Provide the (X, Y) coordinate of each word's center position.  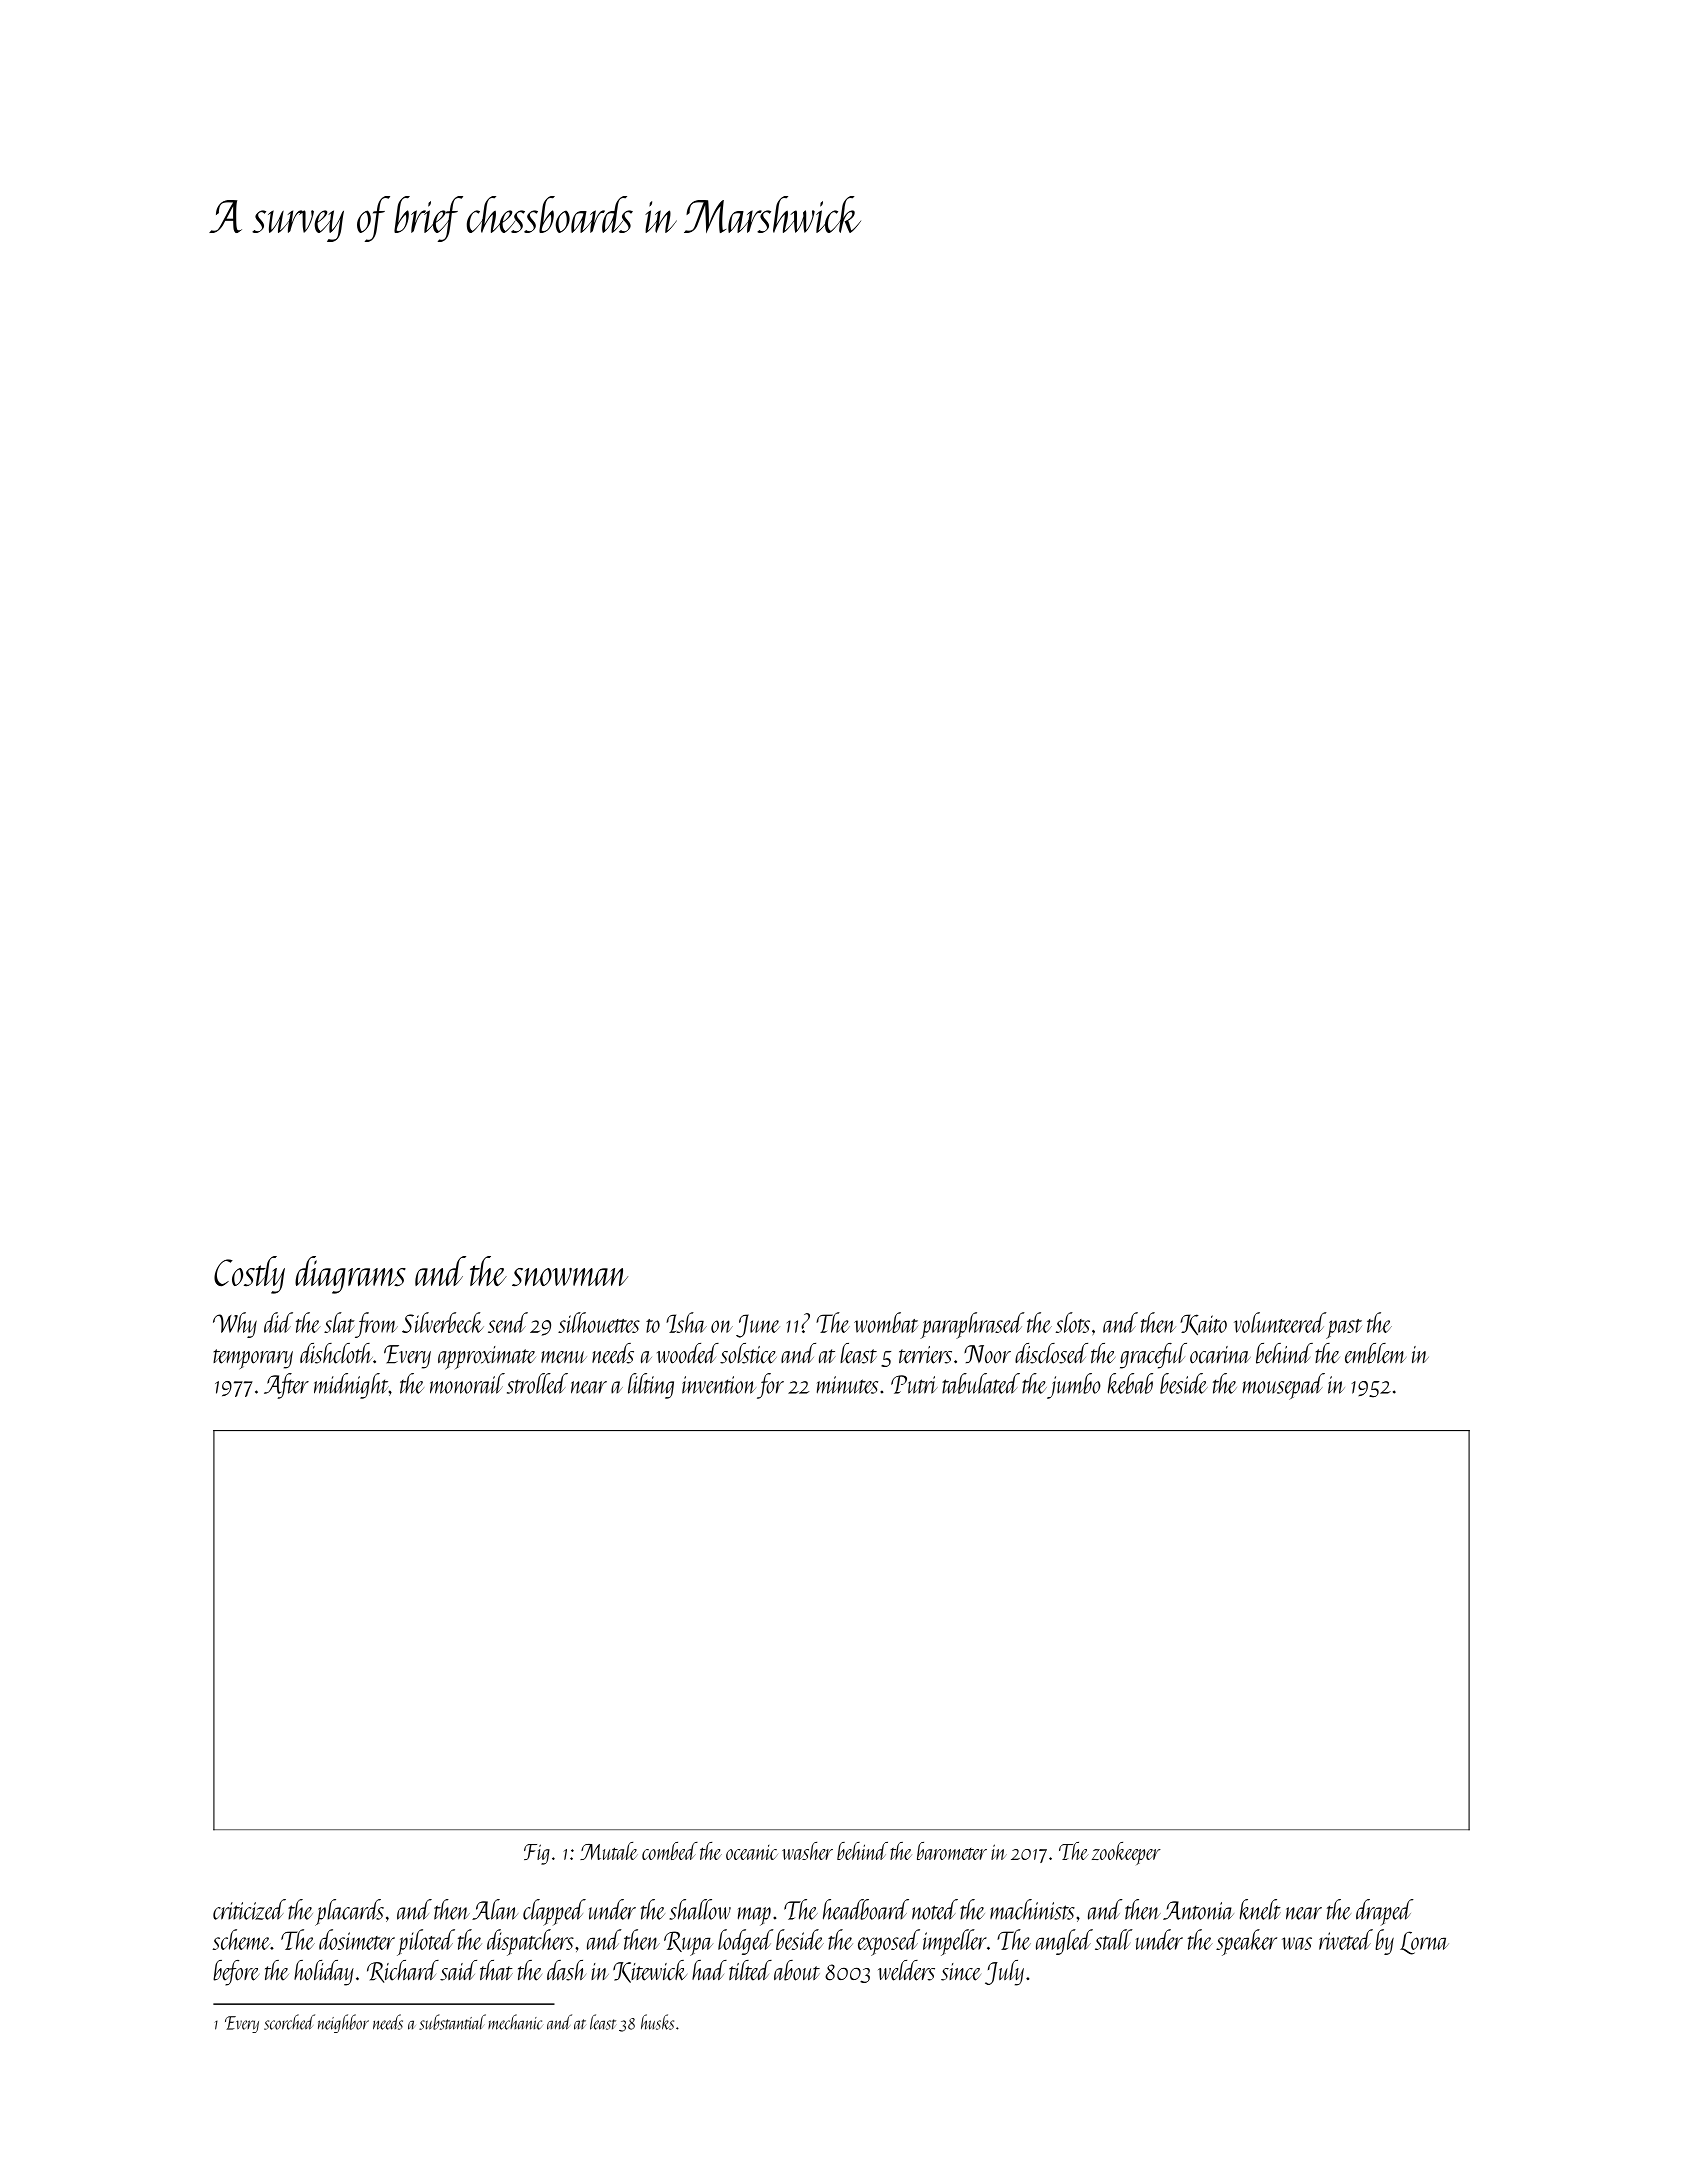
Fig (537, 1854)
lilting (651, 1386)
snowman (570, 1277)
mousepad (1284, 1386)
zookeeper (1126, 1853)
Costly (249, 1275)
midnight (351, 1386)
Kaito (1203, 1324)
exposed (889, 1942)
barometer (952, 1851)
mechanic (515, 2022)
